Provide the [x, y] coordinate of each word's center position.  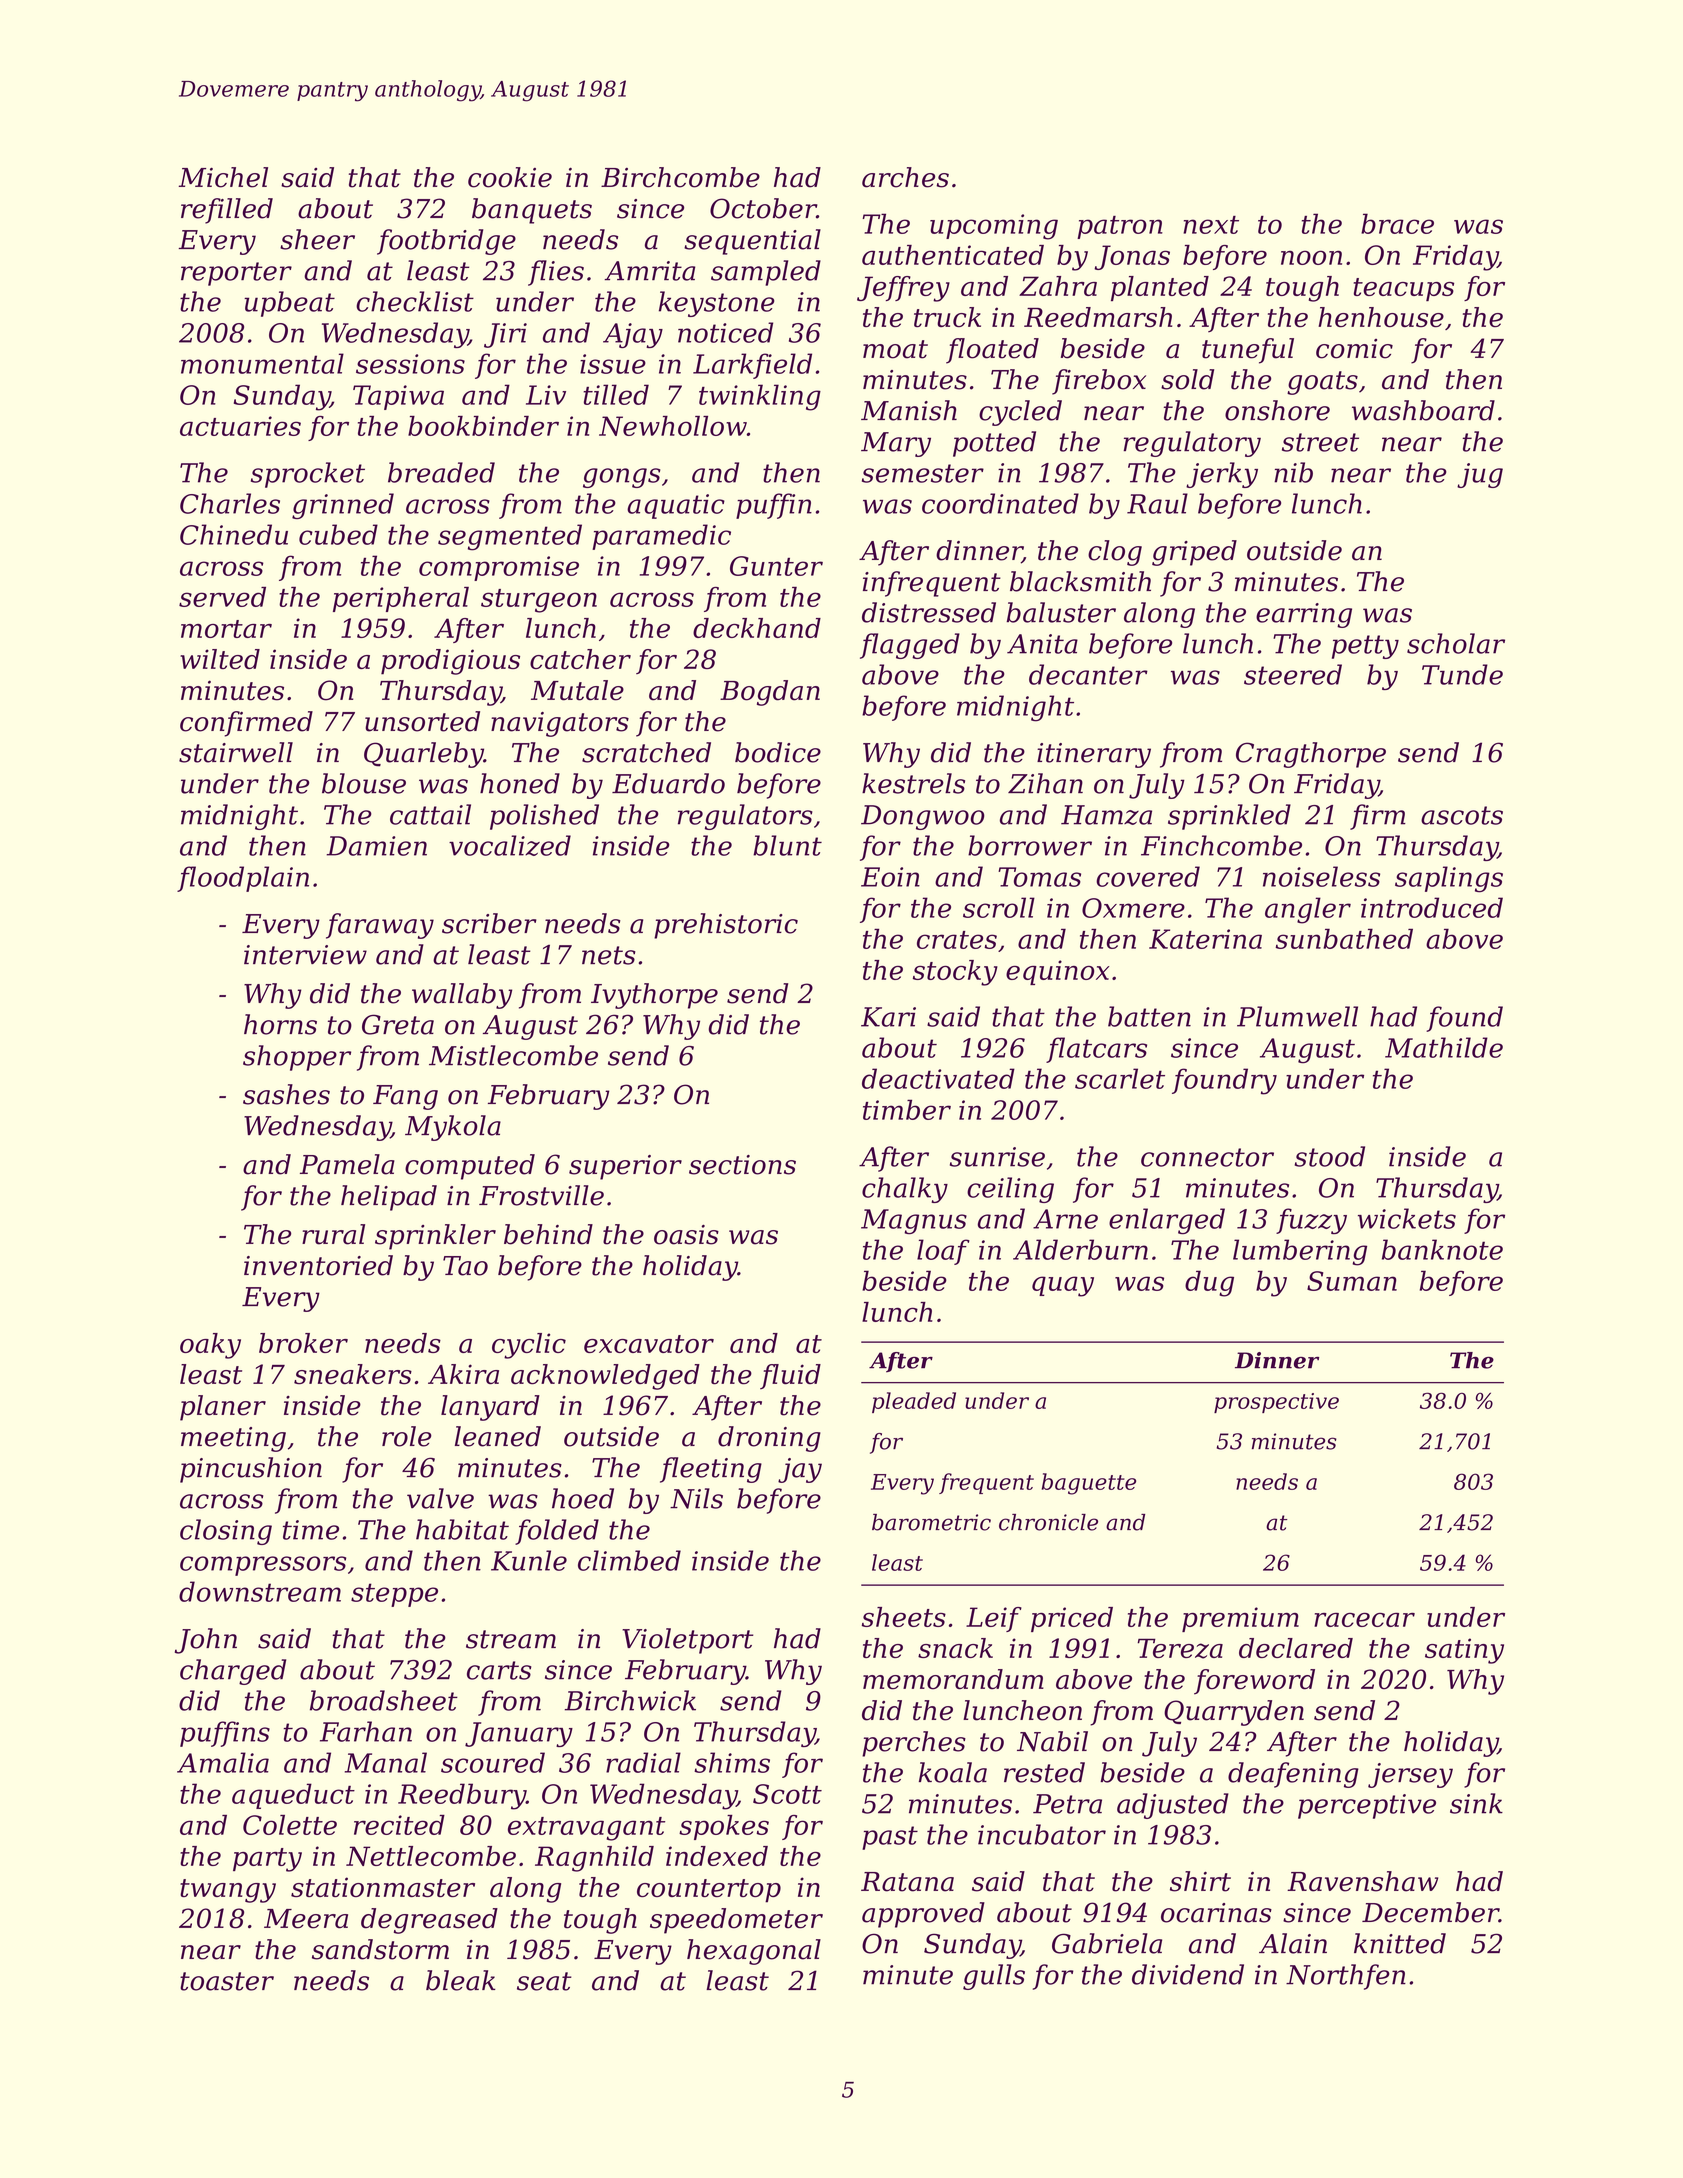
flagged [910, 646]
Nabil [1052, 1741]
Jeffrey [903, 289]
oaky [210, 1346]
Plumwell [1297, 1016]
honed [520, 783]
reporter [236, 274]
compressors [263, 1566]
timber [907, 1109]
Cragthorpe [1311, 755]
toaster [227, 1981]
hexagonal [754, 1952]
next [1211, 225]
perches [914, 1744]
